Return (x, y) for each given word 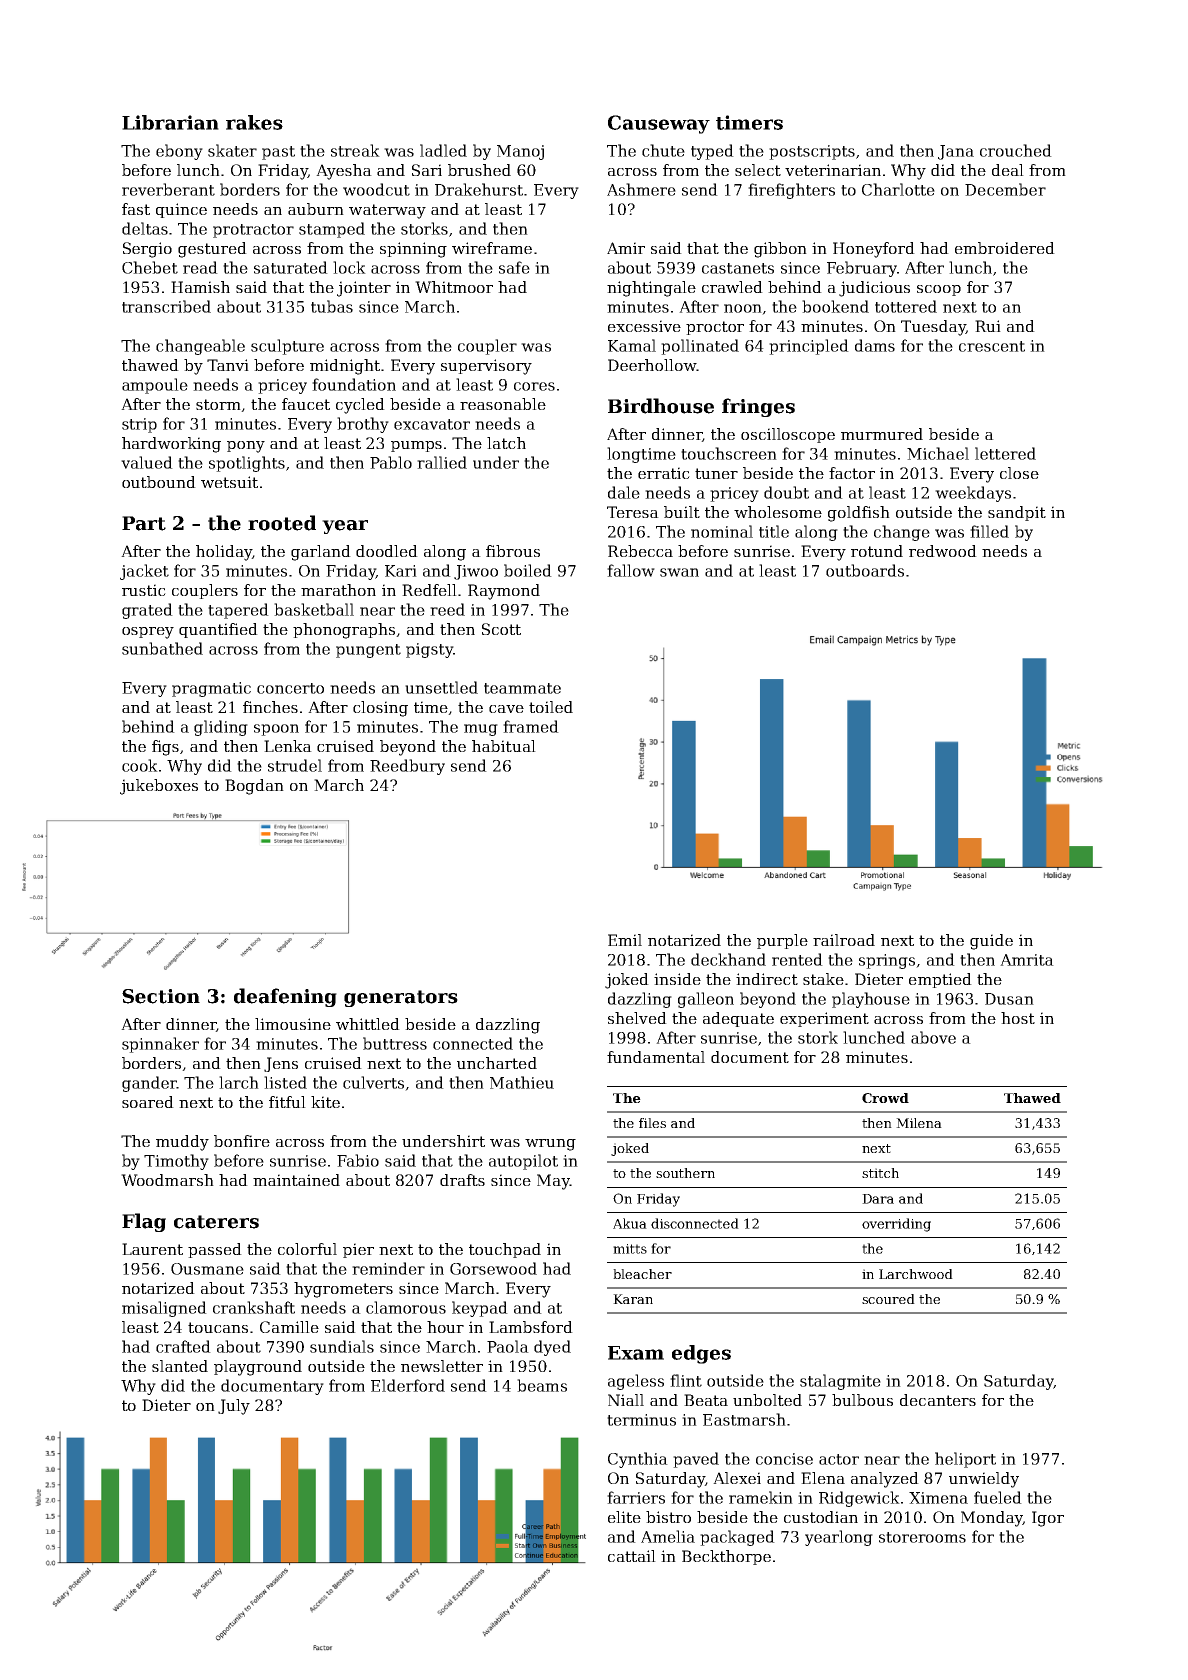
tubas (332, 306)
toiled (551, 707)
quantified (218, 630)
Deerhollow (652, 365)
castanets (738, 268)
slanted (180, 1366)
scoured (888, 1299)
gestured (212, 250)
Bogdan (254, 787)
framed (531, 726)
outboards (865, 570)
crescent (992, 346)
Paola (508, 1346)
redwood (943, 551)
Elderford (408, 1385)
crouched (1016, 150)
